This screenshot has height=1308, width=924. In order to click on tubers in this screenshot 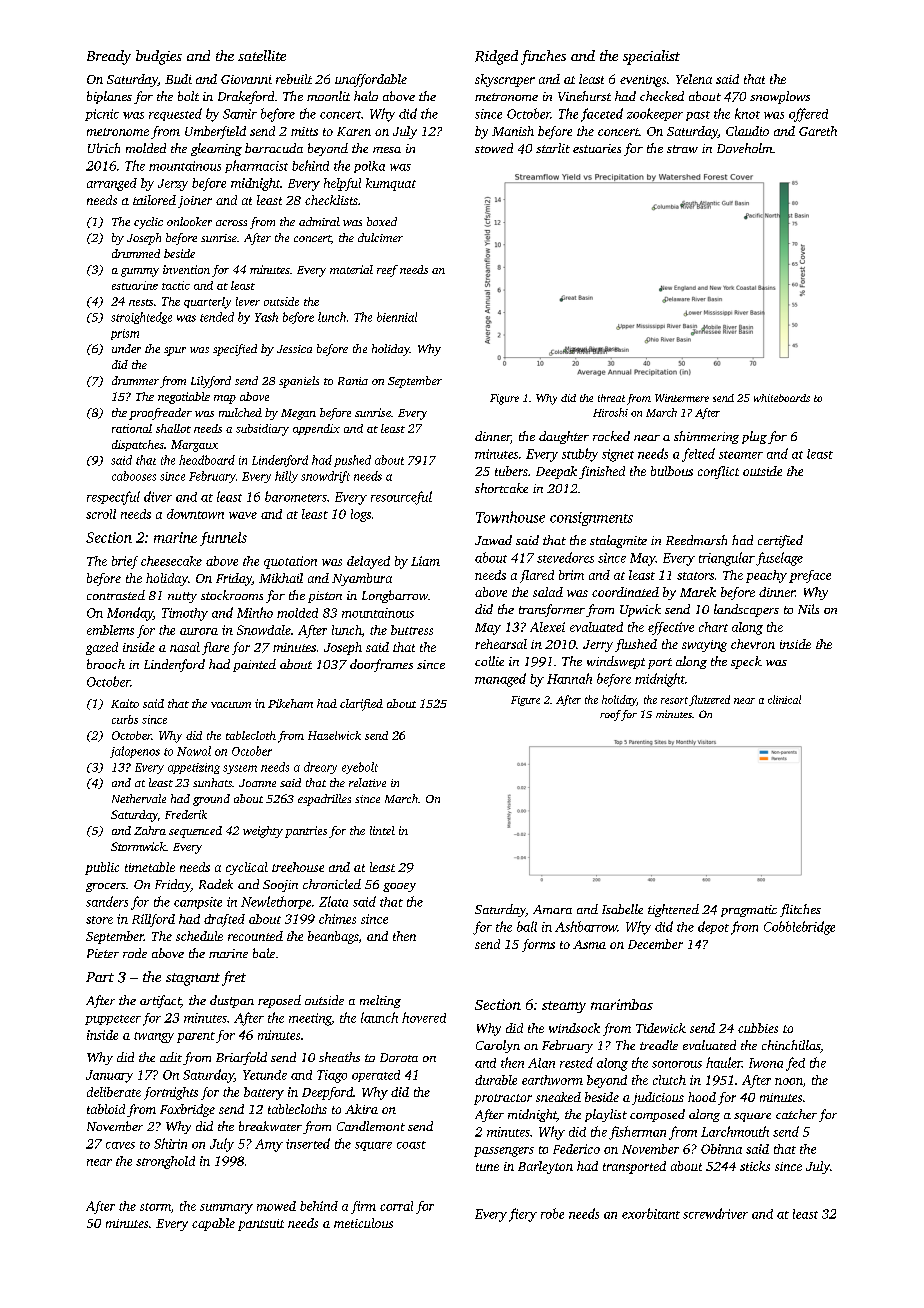, I will do `click(511, 471)`.
